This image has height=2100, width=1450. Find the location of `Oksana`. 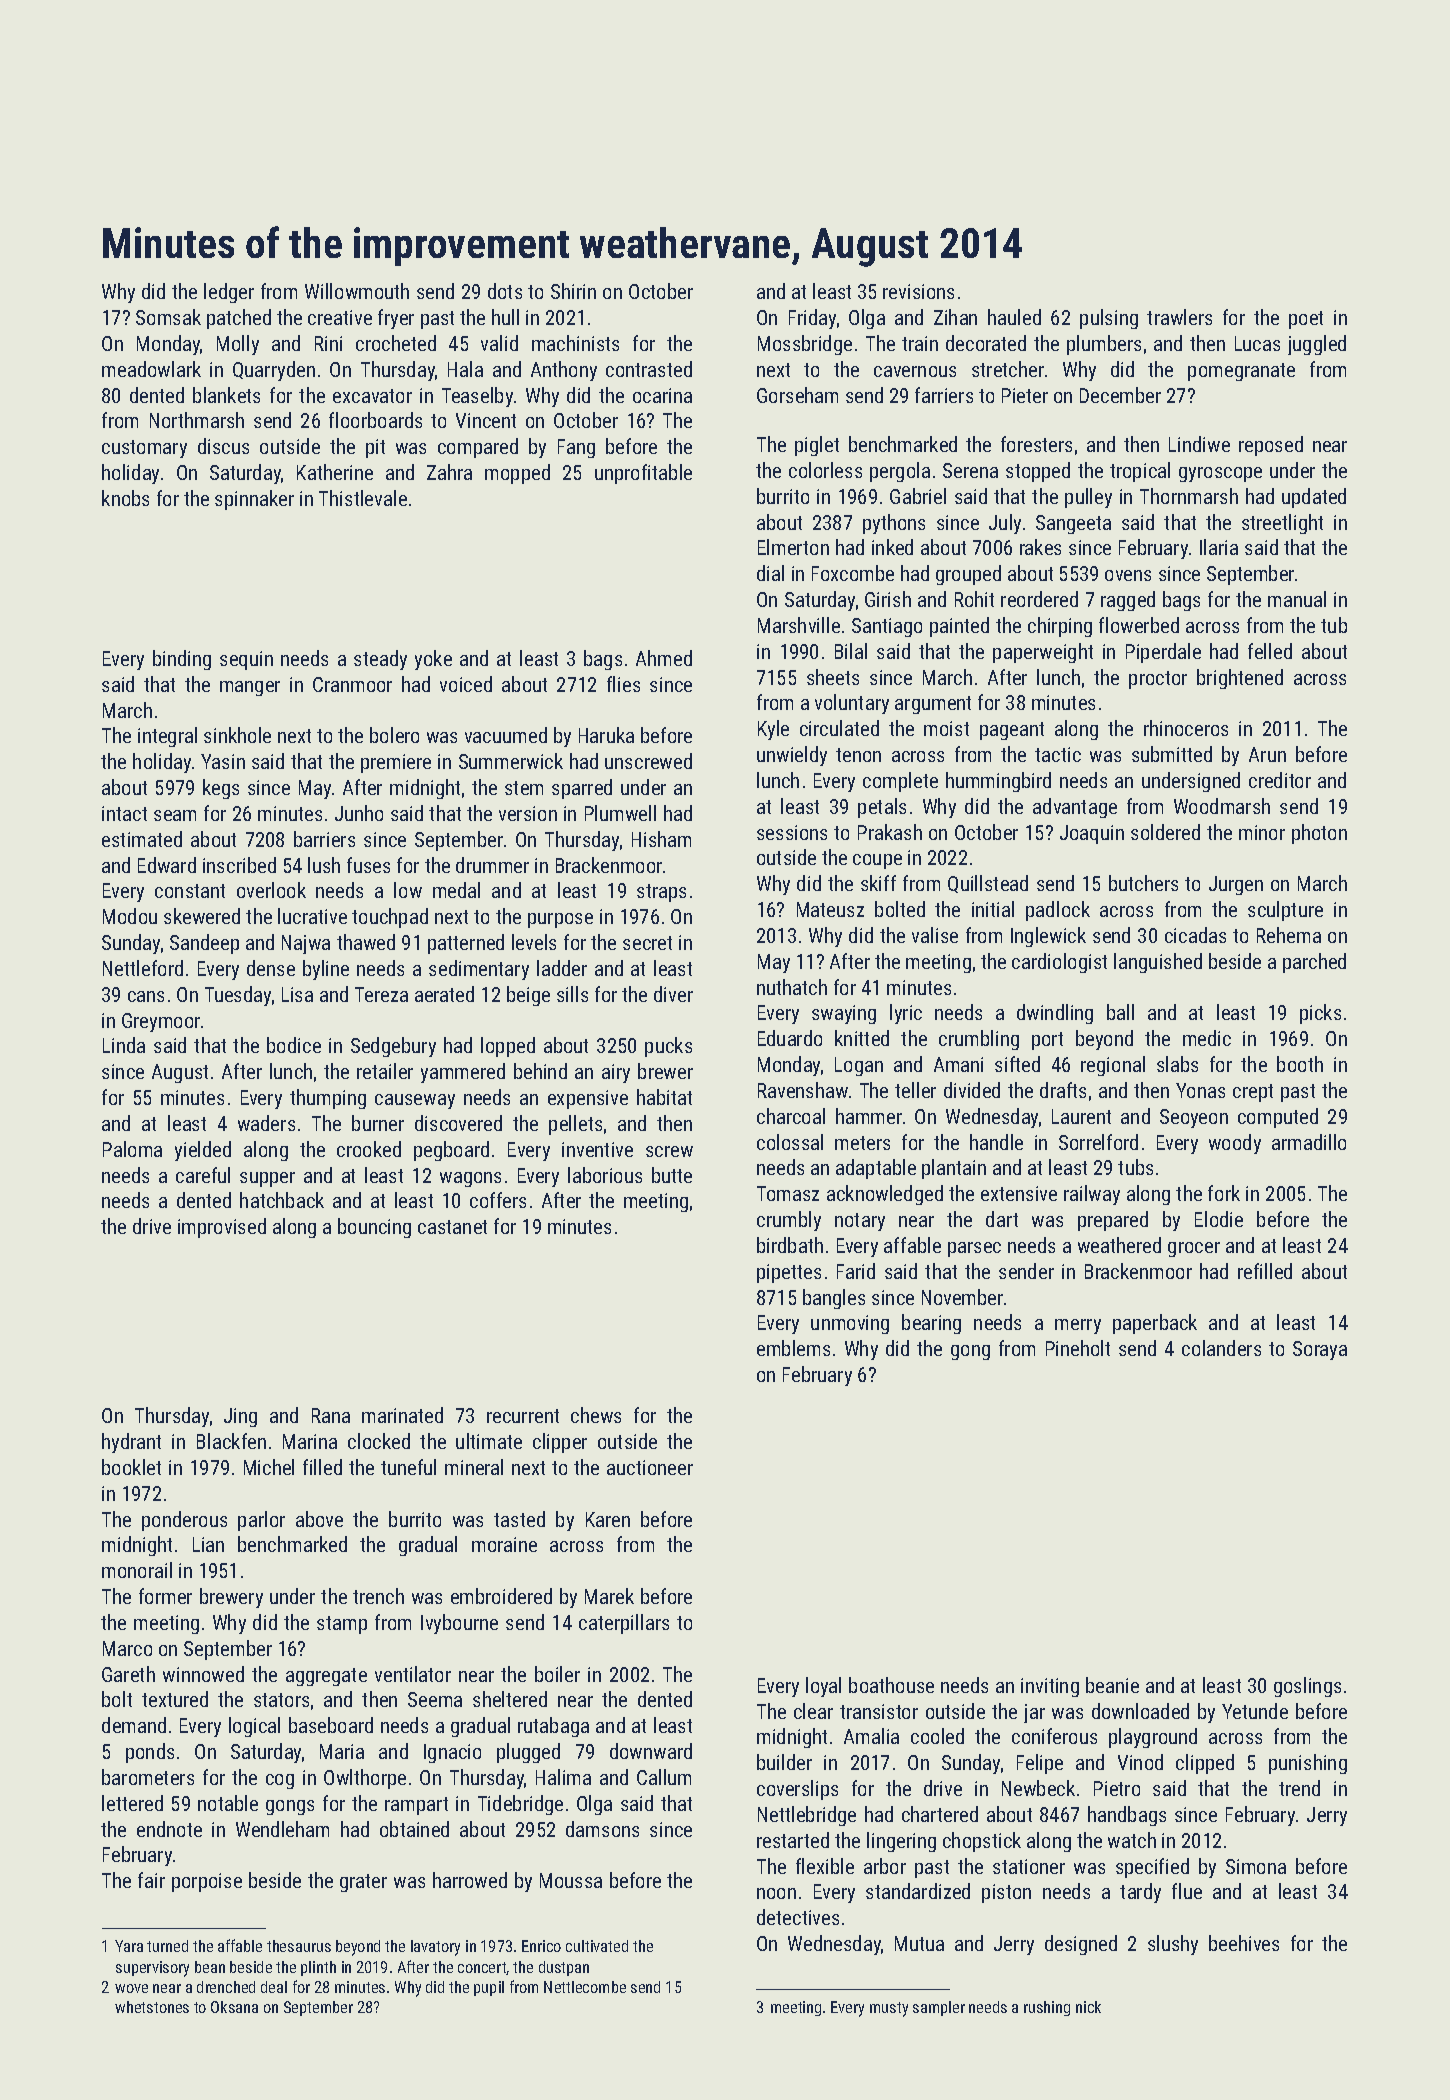

Oksana is located at coordinates (234, 2007).
